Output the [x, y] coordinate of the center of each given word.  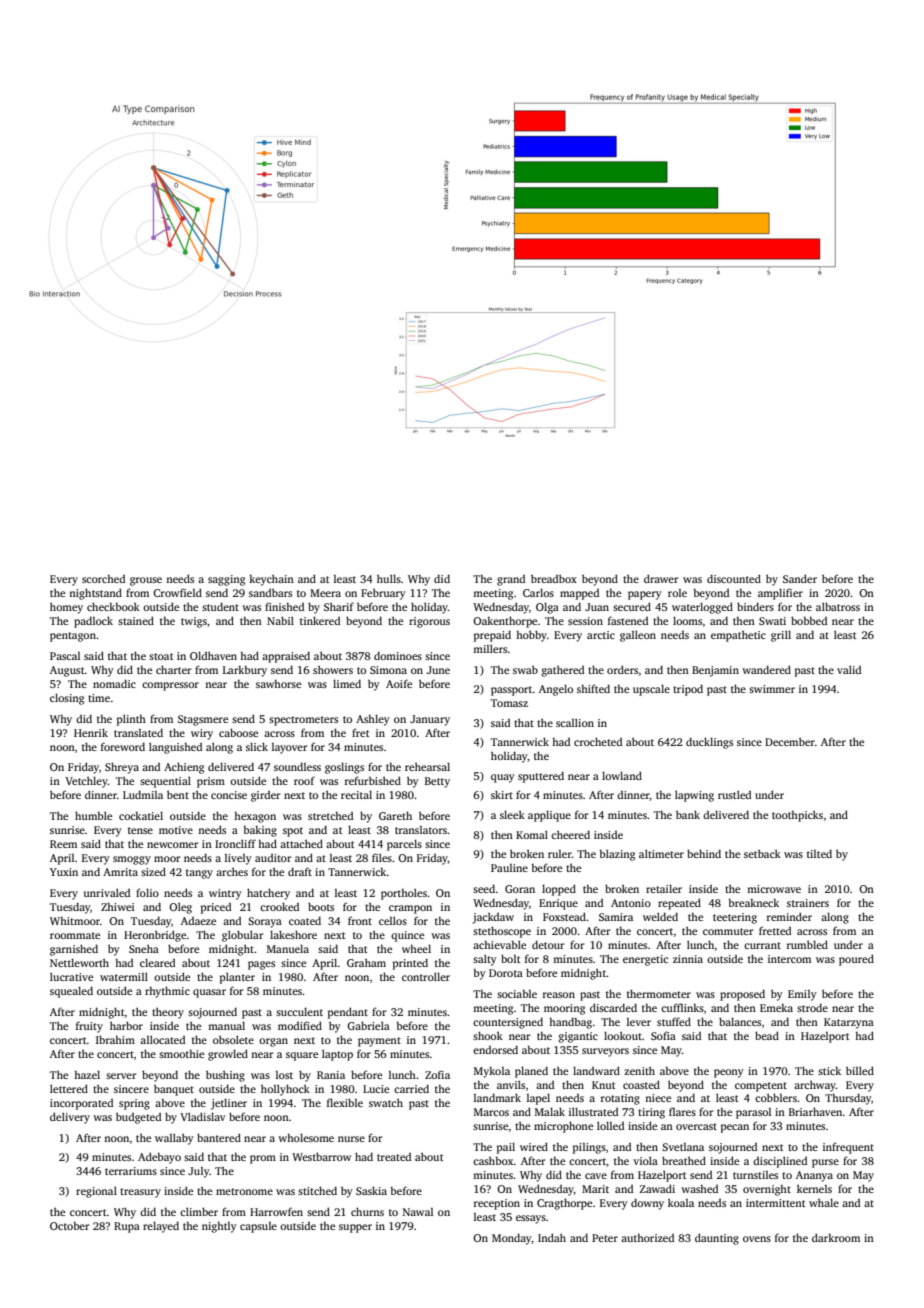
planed [531, 1072]
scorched [103, 579]
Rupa [127, 1227]
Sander [800, 578]
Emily [802, 995]
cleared [157, 962]
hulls [389, 578]
